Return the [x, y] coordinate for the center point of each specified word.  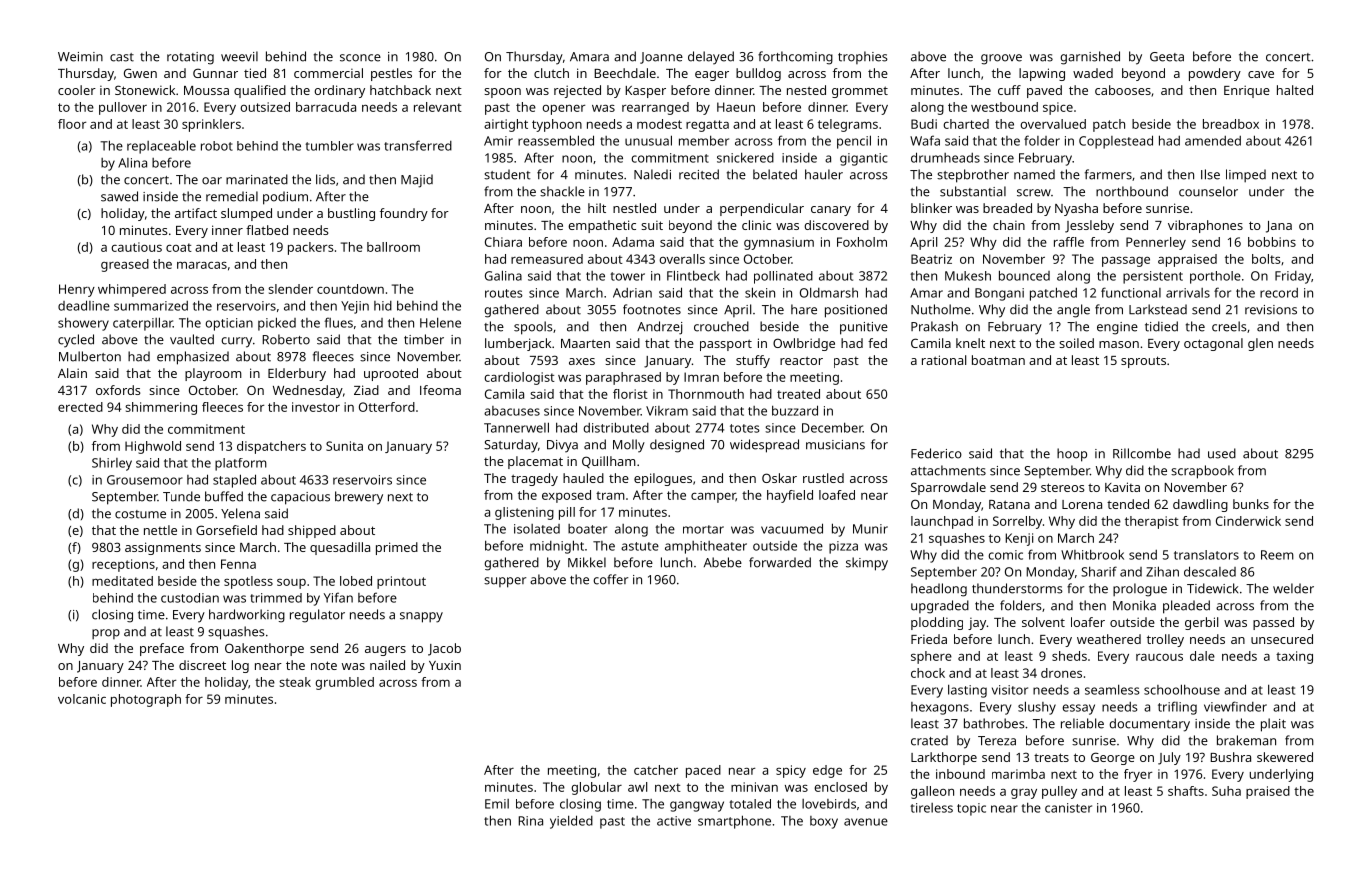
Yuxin [445, 665]
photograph [146, 700]
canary [831, 211]
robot [217, 146]
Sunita [344, 446]
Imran [701, 377]
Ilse [1210, 174]
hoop [1072, 455]
